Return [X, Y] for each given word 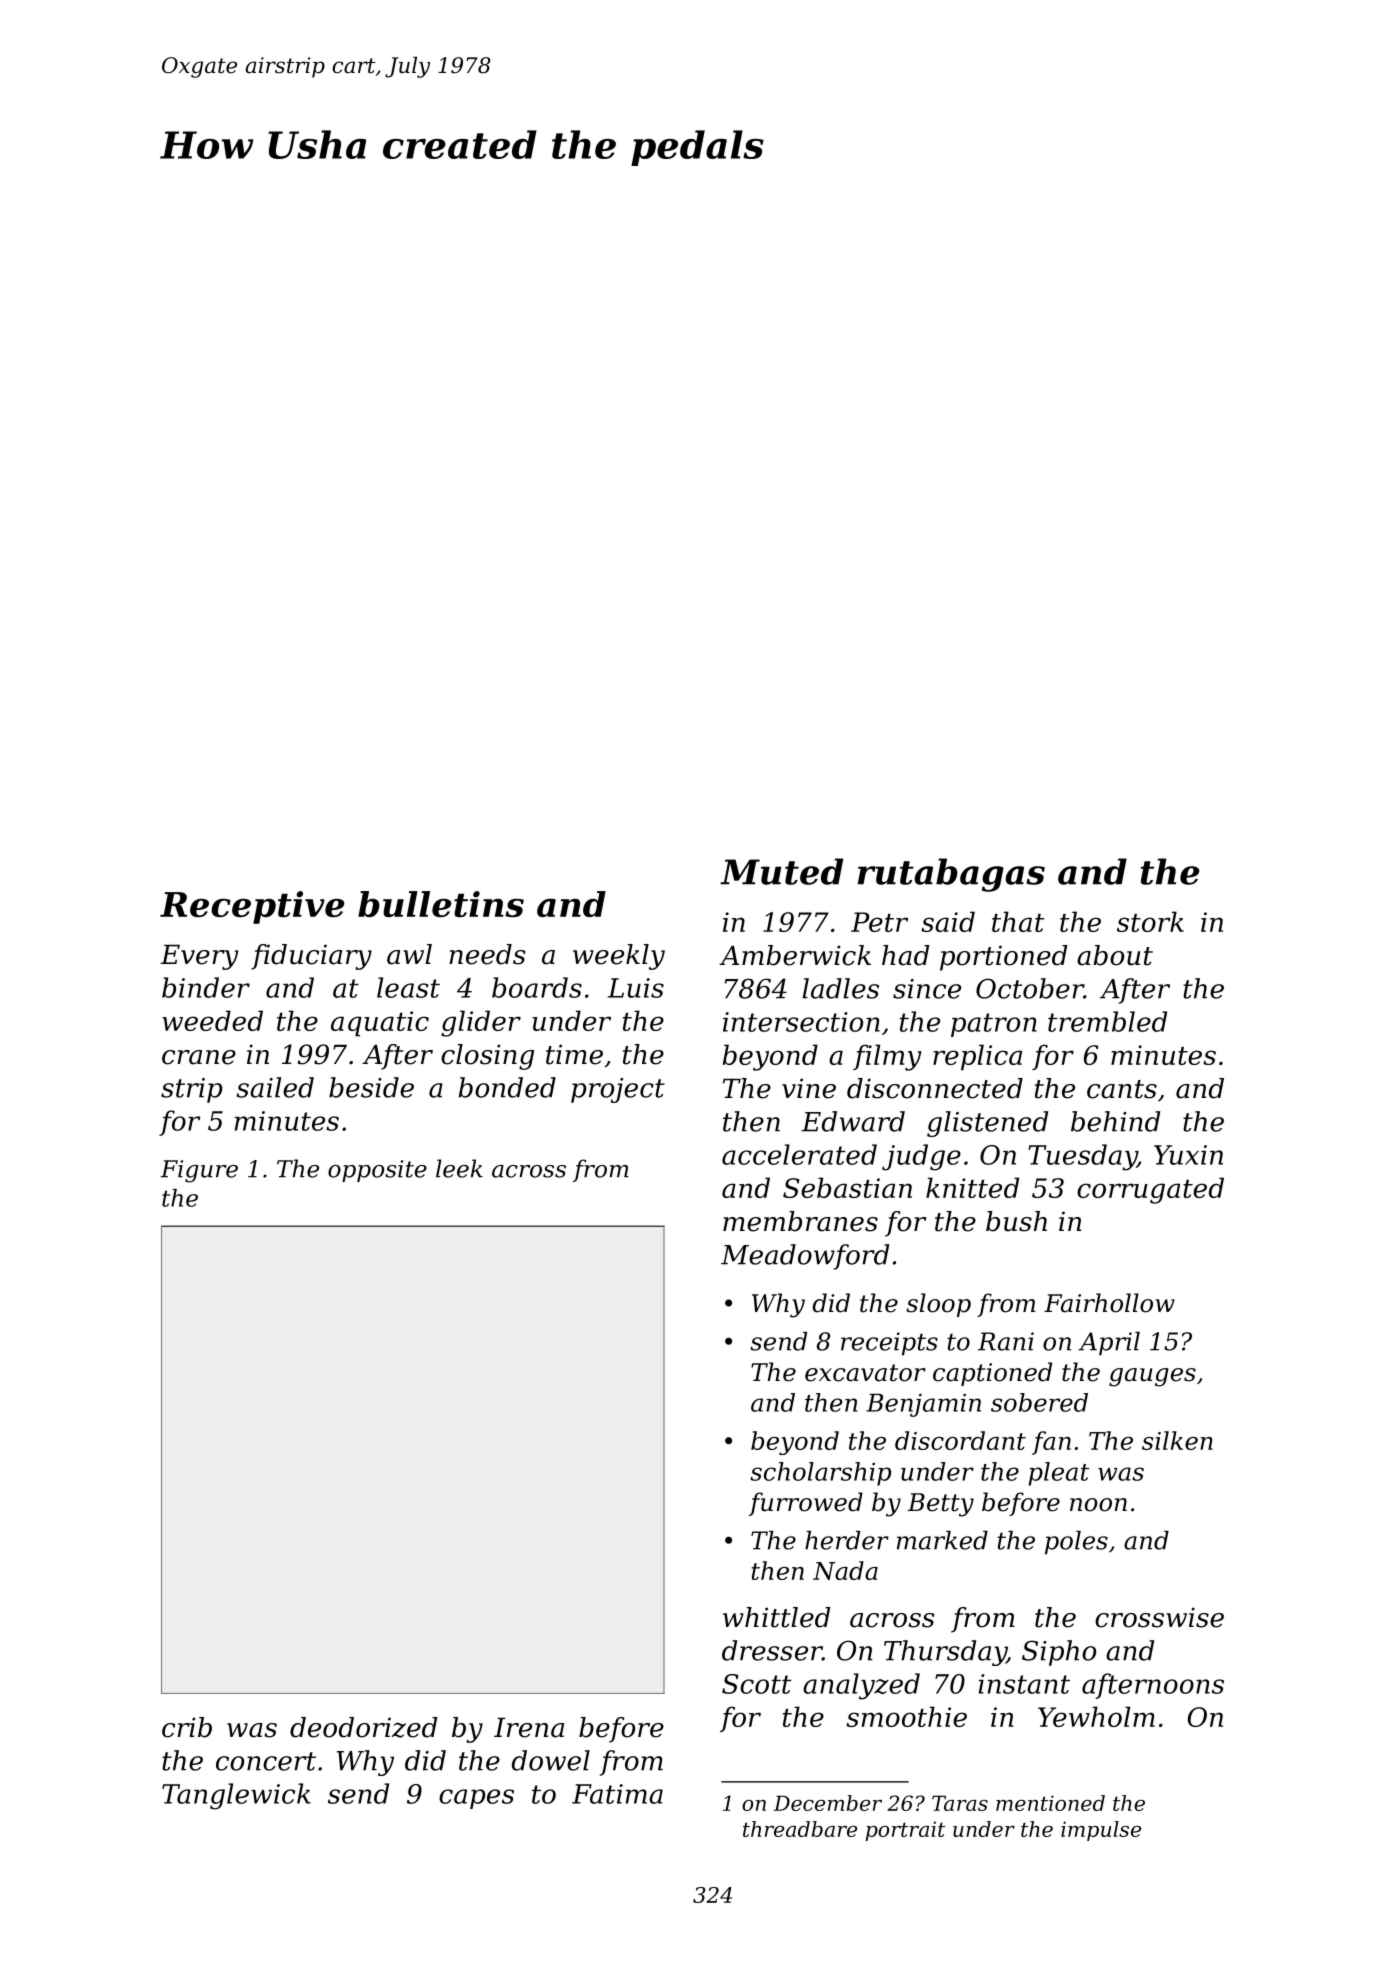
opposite [377, 1171]
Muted [781, 871]
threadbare [800, 1829]
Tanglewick [236, 1796]
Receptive [252, 907]
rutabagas [951, 875]
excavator [865, 1373]
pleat [1058, 1474]
